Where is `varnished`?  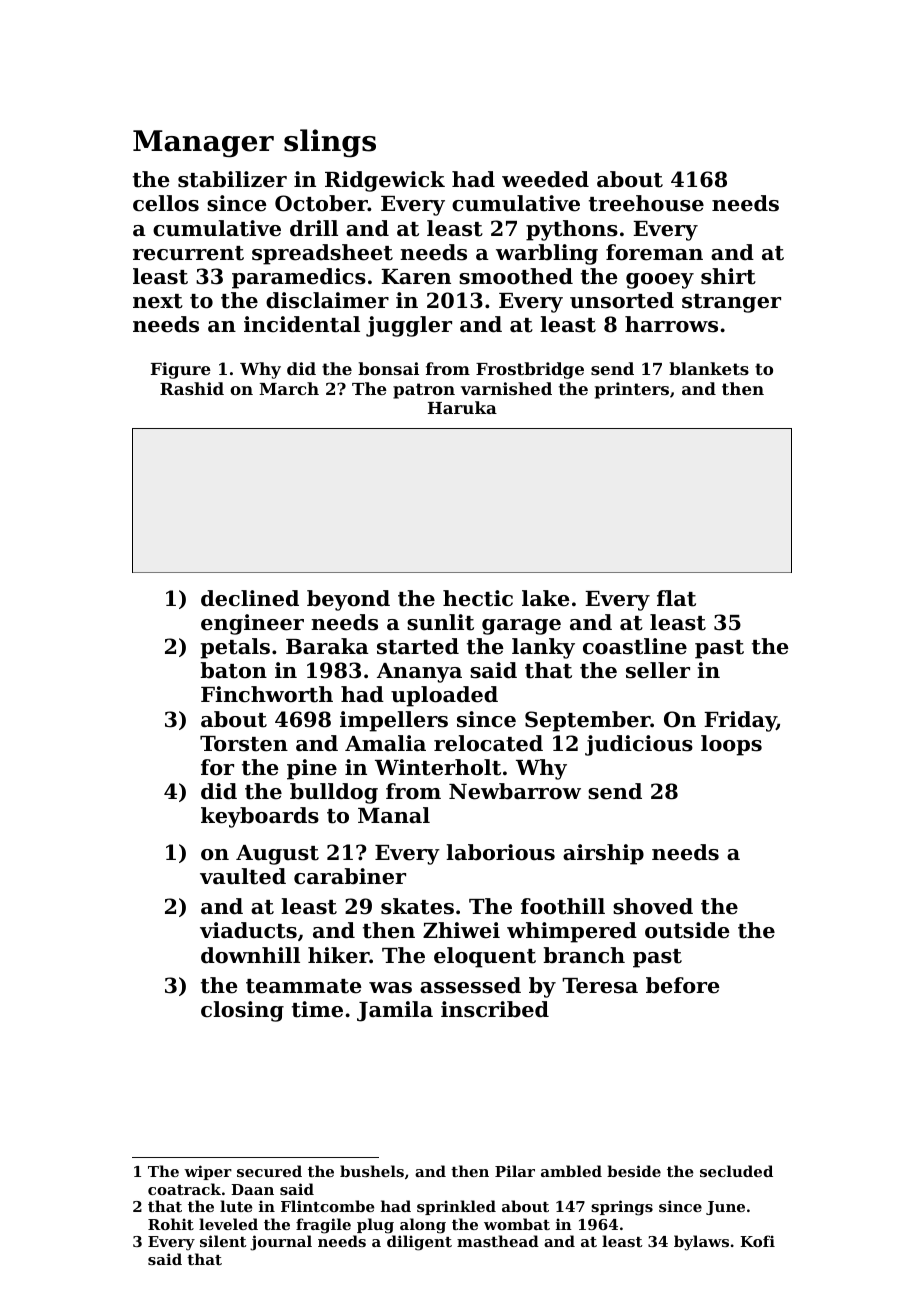 varnished is located at coordinates (506, 388).
